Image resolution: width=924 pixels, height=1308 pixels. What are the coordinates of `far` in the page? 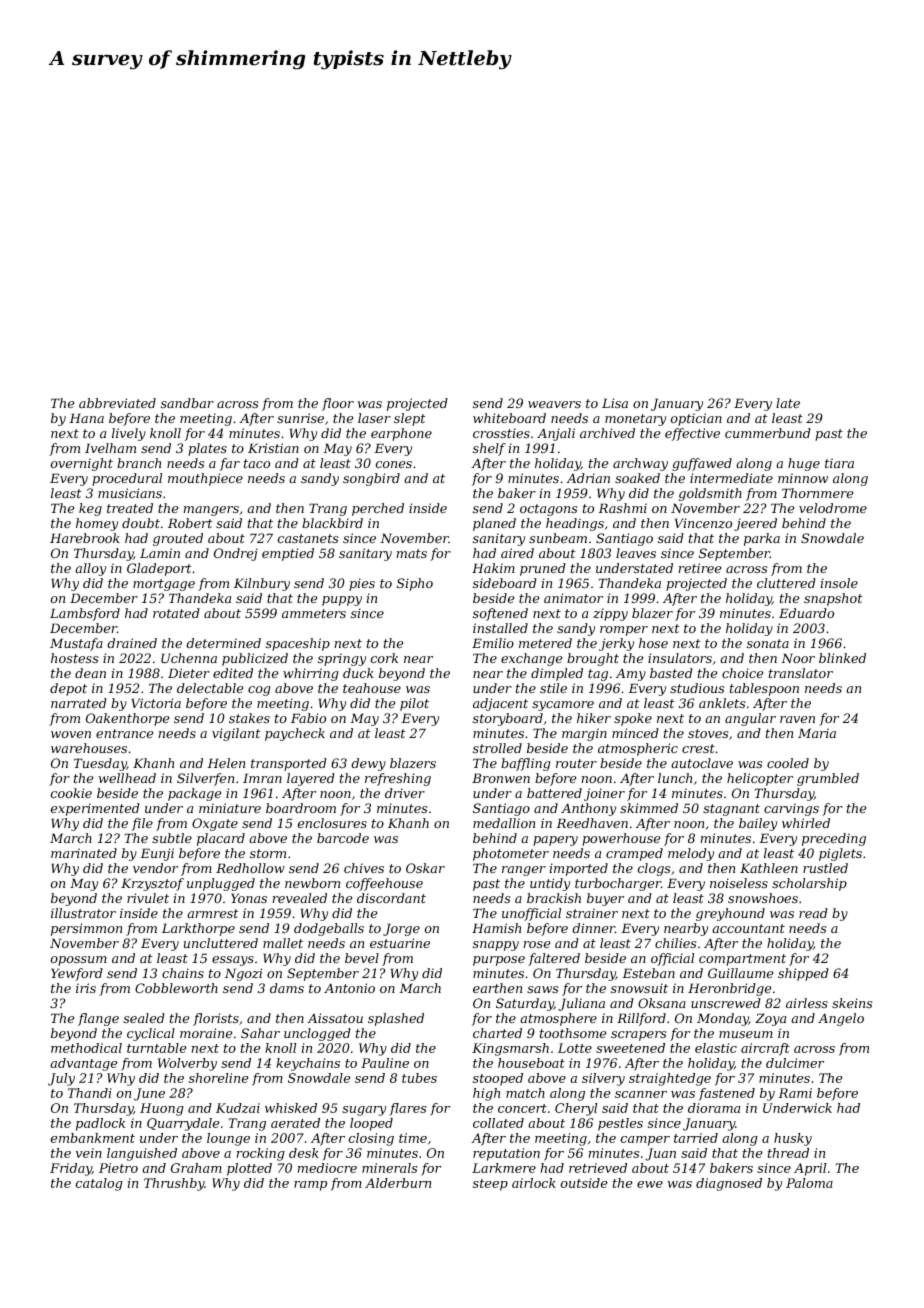 It's located at (230, 464).
